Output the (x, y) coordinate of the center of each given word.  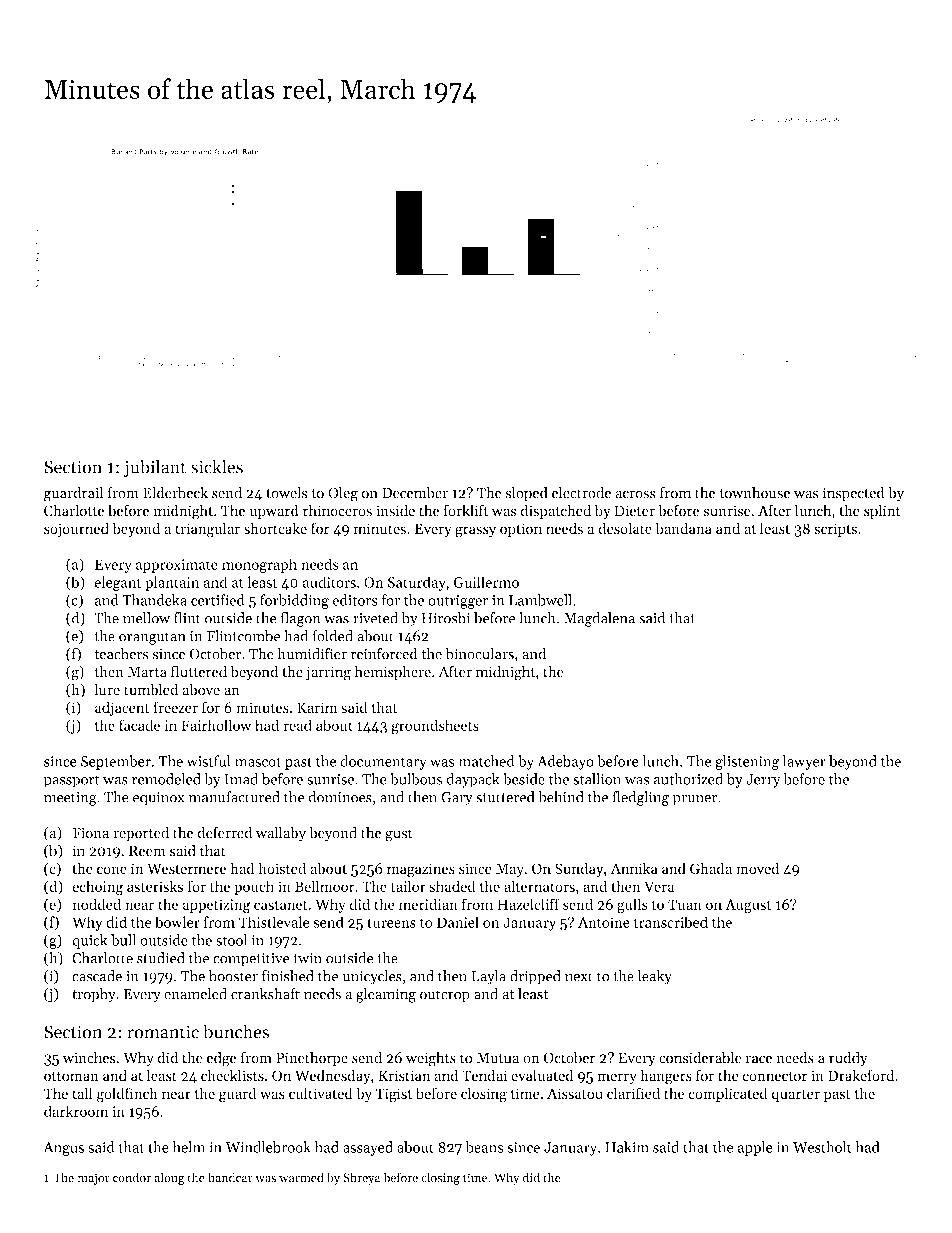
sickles (217, 466)
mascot (258, 762)
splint (882, 511)
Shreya (361, 1178)
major (93, 1179)
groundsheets (435, 727)
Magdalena (599, 619)
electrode (581, 493)
